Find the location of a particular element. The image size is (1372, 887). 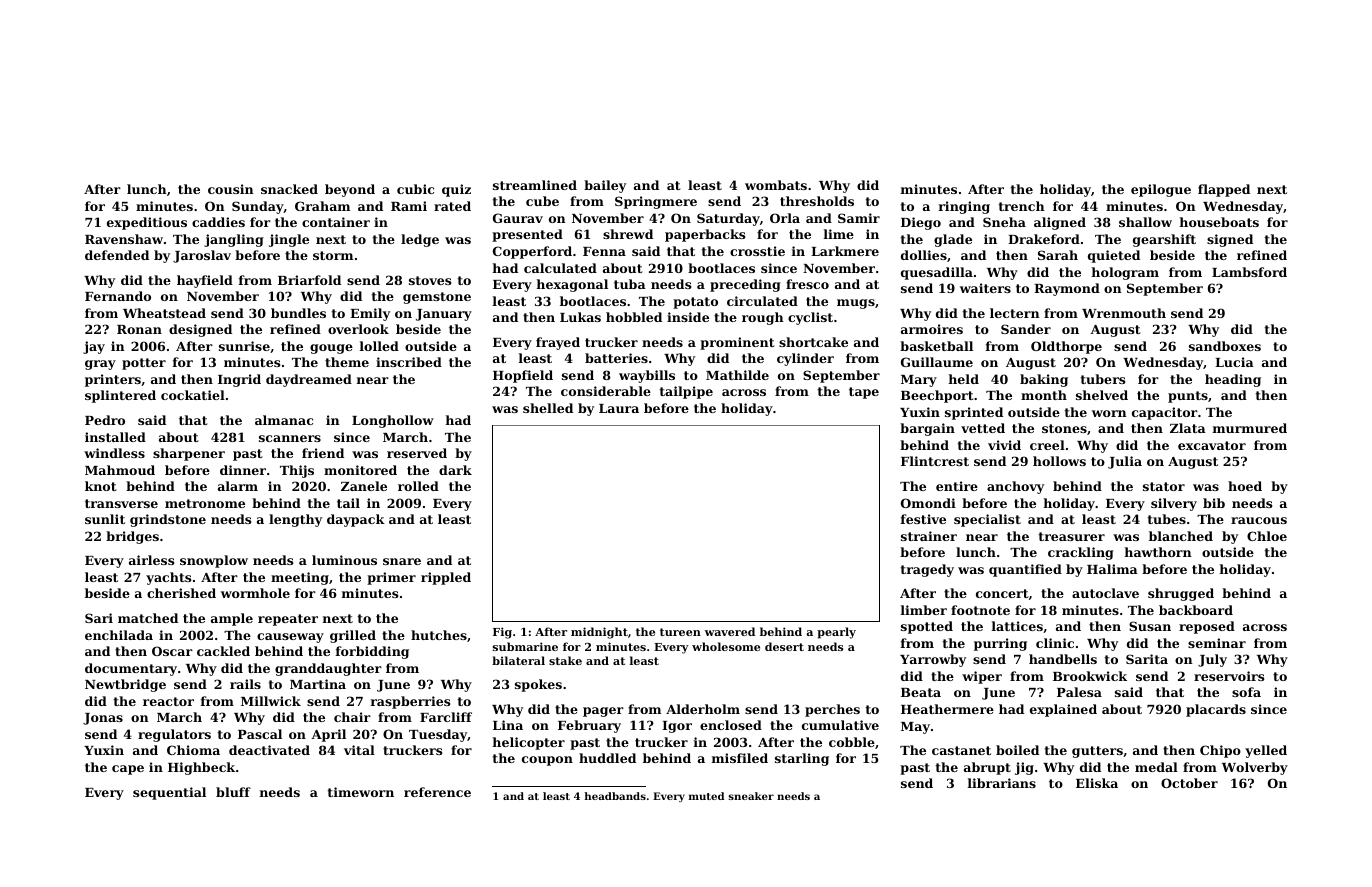

hologram is located at coordinates (1125, 273).
